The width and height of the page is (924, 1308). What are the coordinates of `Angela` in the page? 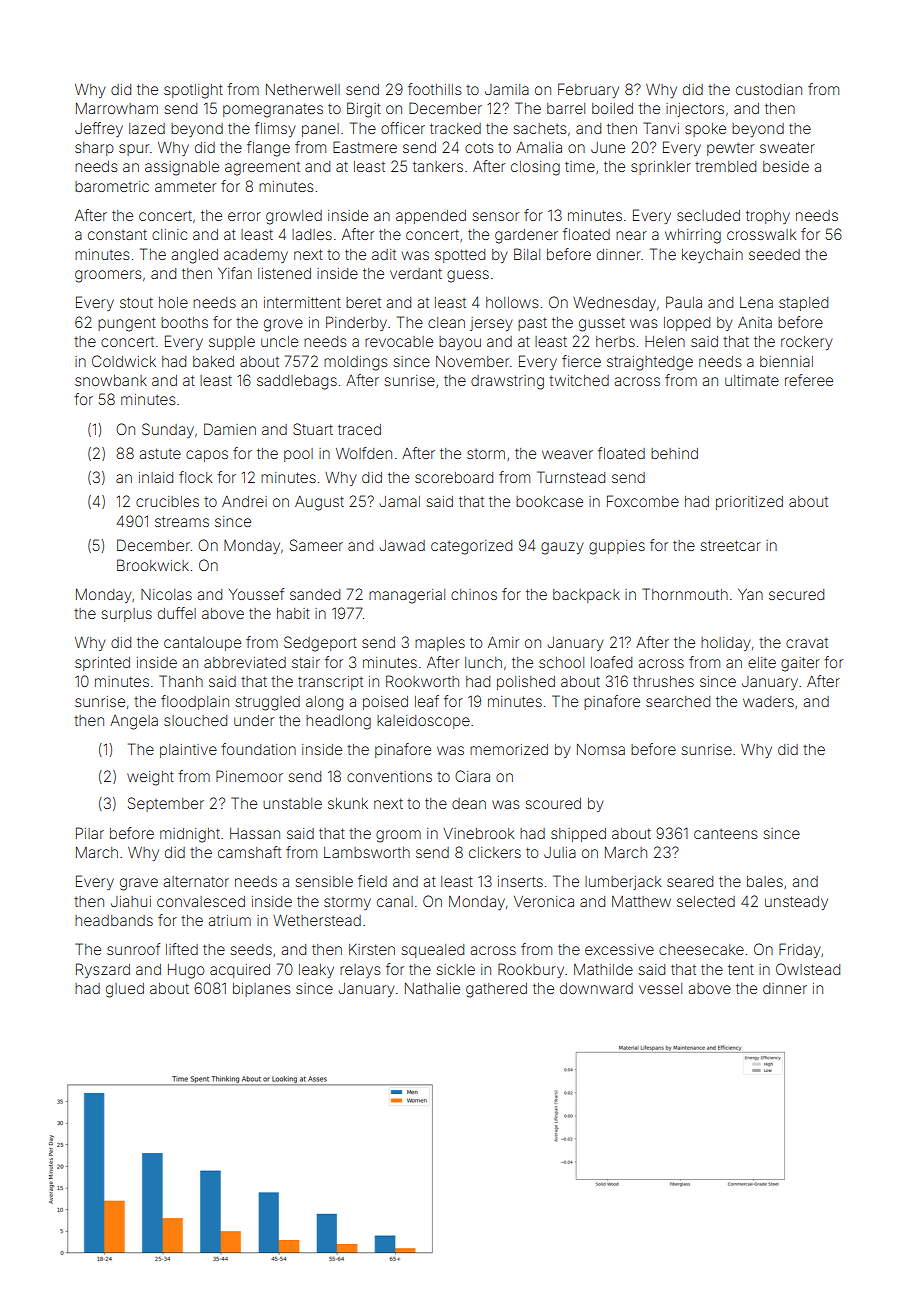 It's located at (134, 722).
